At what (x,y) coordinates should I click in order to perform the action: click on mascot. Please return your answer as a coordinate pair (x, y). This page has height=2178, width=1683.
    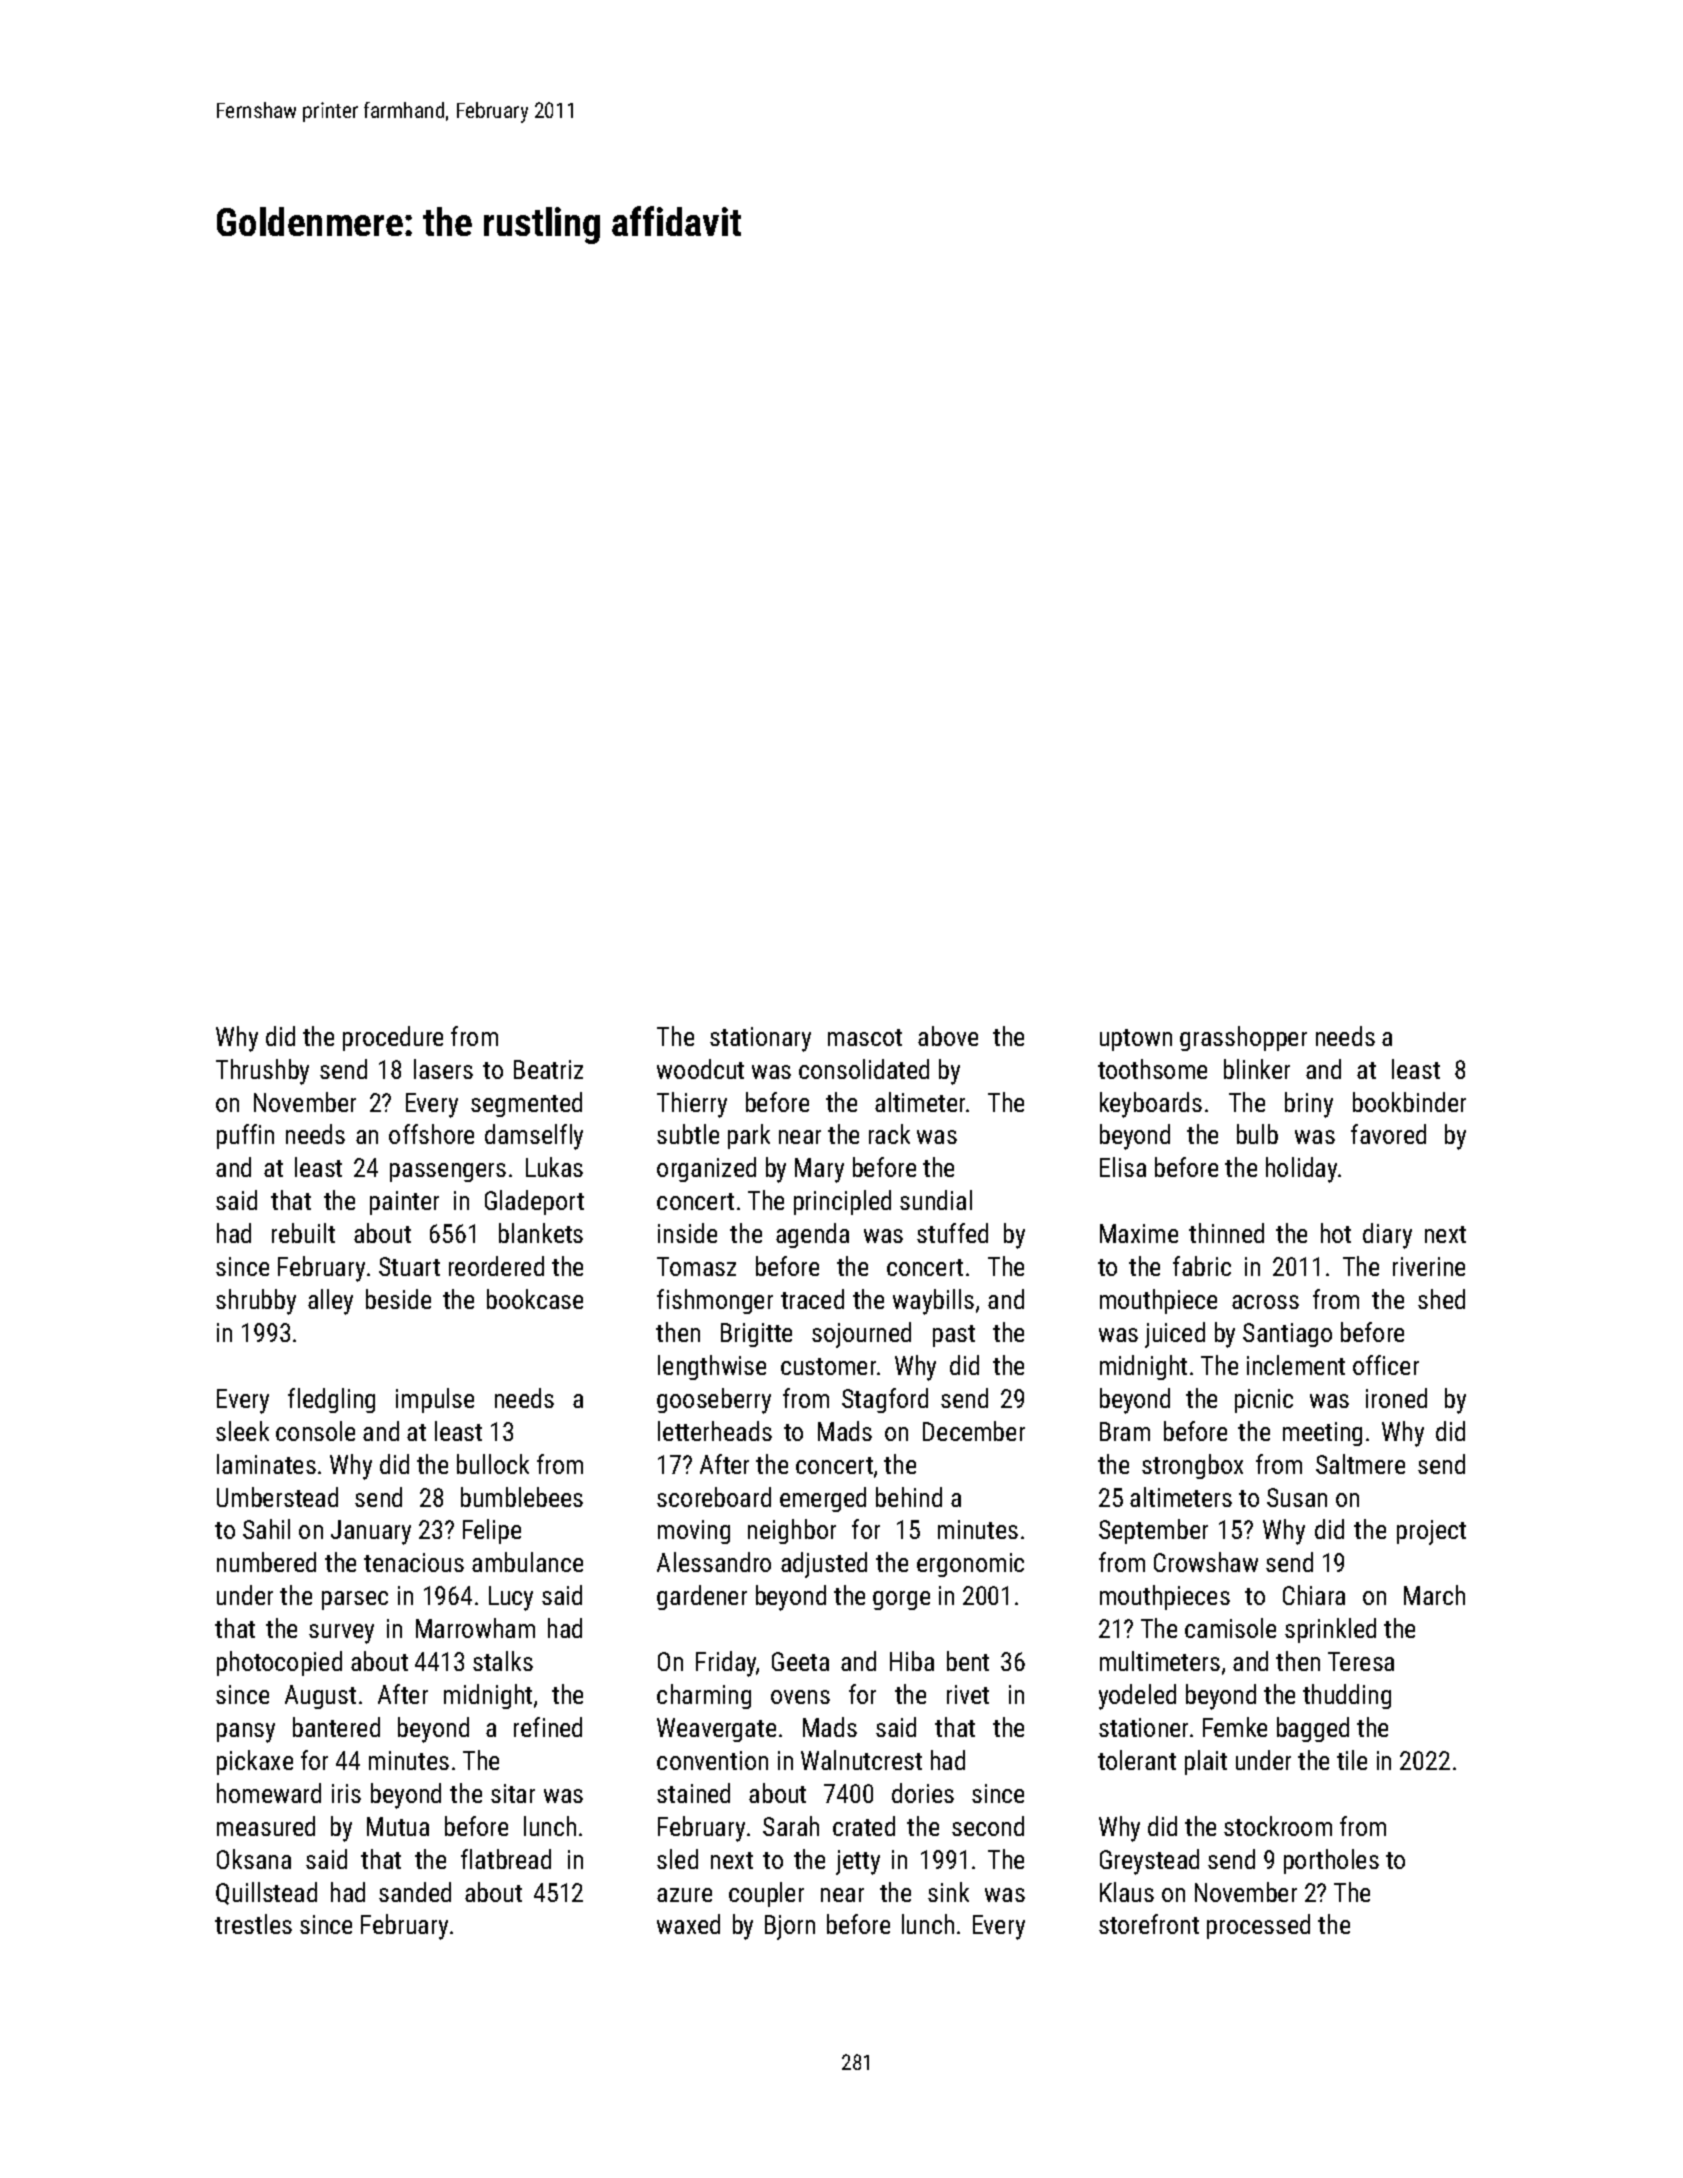
    Looking at the image, I should click on (865, 1037).
